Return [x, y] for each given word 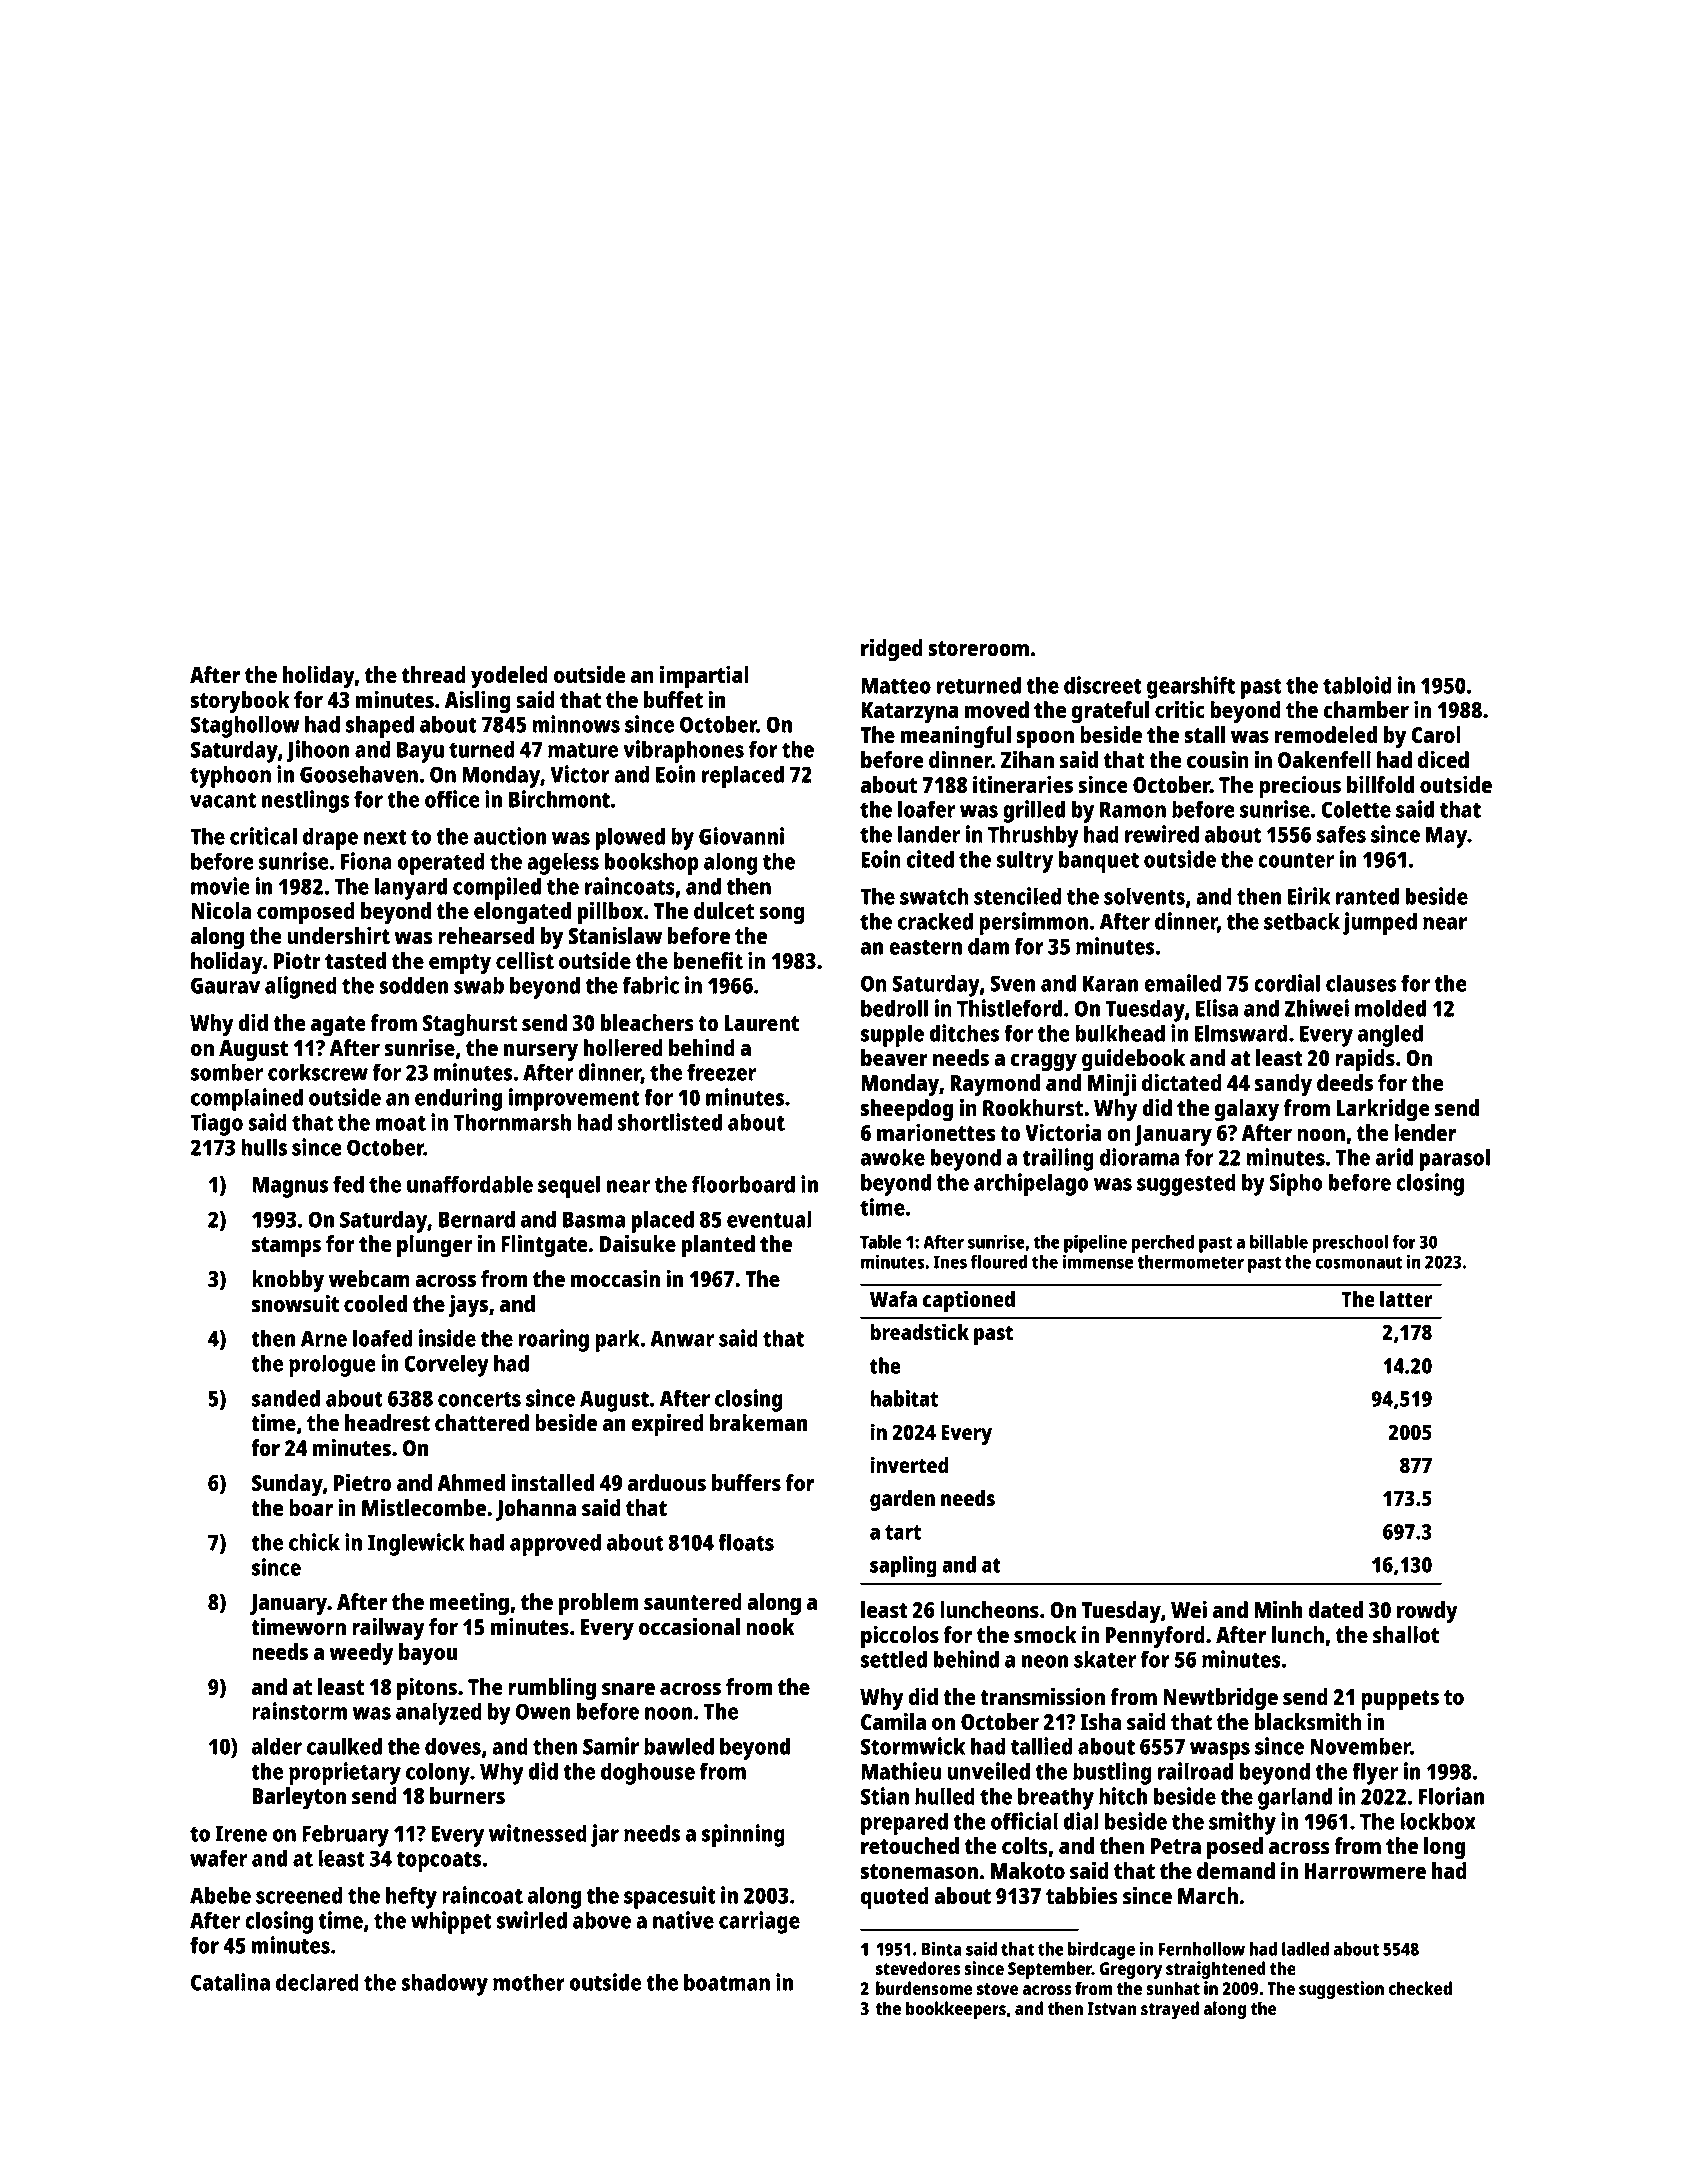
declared [317, 1982]
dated [1335, 1609]
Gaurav [225, 985]
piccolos [900, 1637]
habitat [904, 1398]
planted [718, 1246]
